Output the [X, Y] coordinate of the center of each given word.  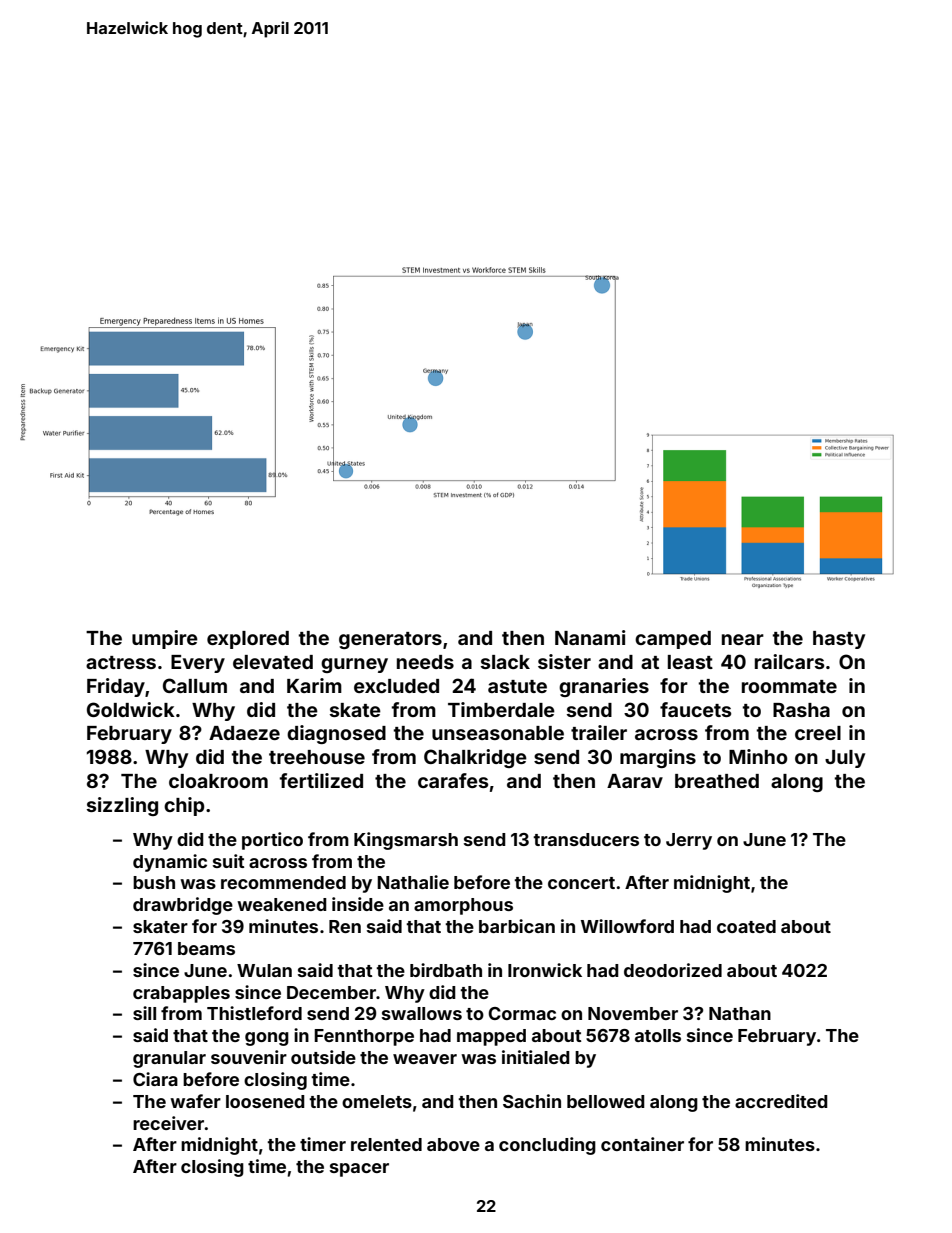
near [743, 639]
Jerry [689, 841]
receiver [169, 1123]
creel [818, 733]
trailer [599, 732]
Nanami [590, 637]
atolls [658, 1035]
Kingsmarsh [406, 841]
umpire [165, 639]
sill [144, 1013]
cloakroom [218, 781]
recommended [283, 882]
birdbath [446, 970]
